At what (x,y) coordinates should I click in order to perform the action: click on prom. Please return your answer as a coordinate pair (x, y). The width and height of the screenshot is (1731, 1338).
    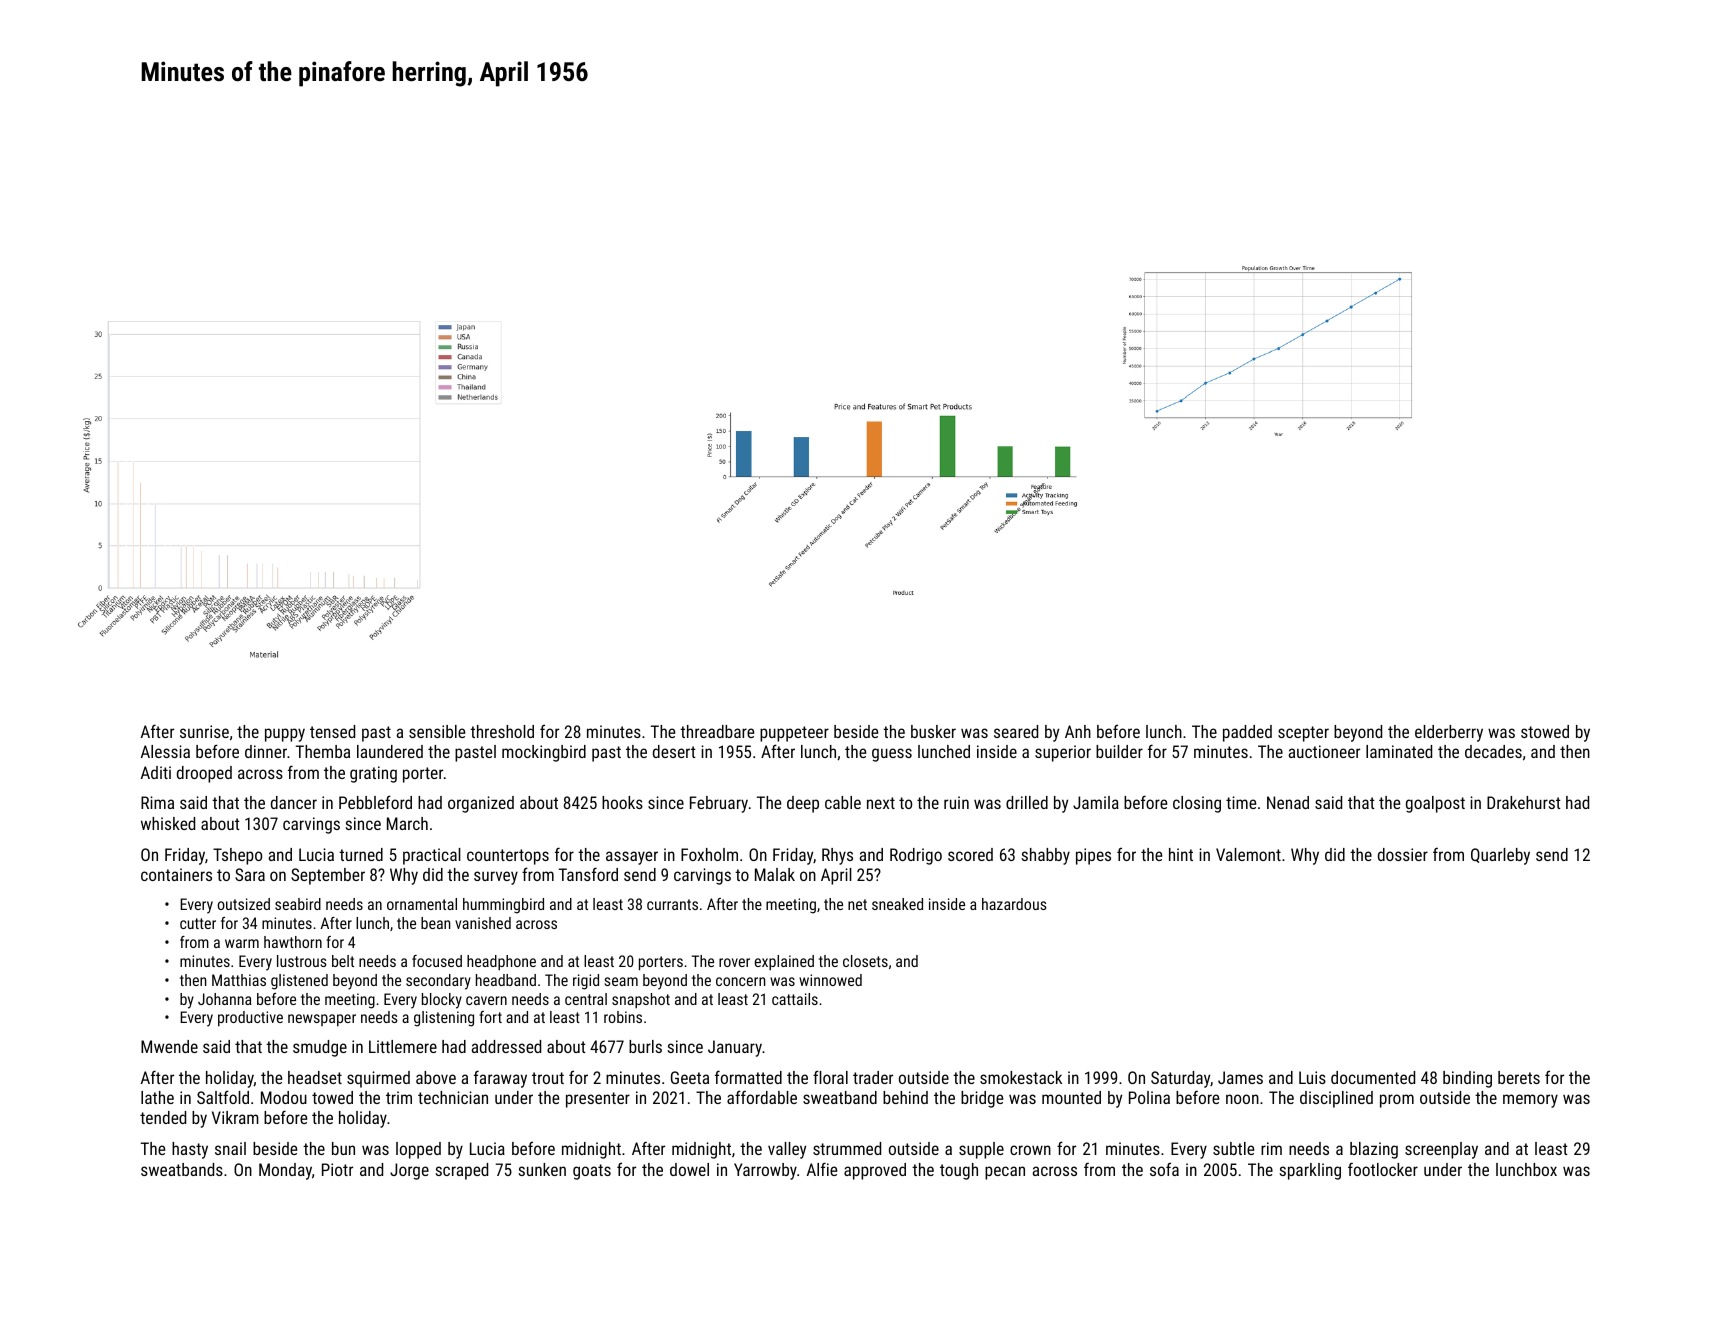
    Looking at the image, I should click on (1397, 1101).
